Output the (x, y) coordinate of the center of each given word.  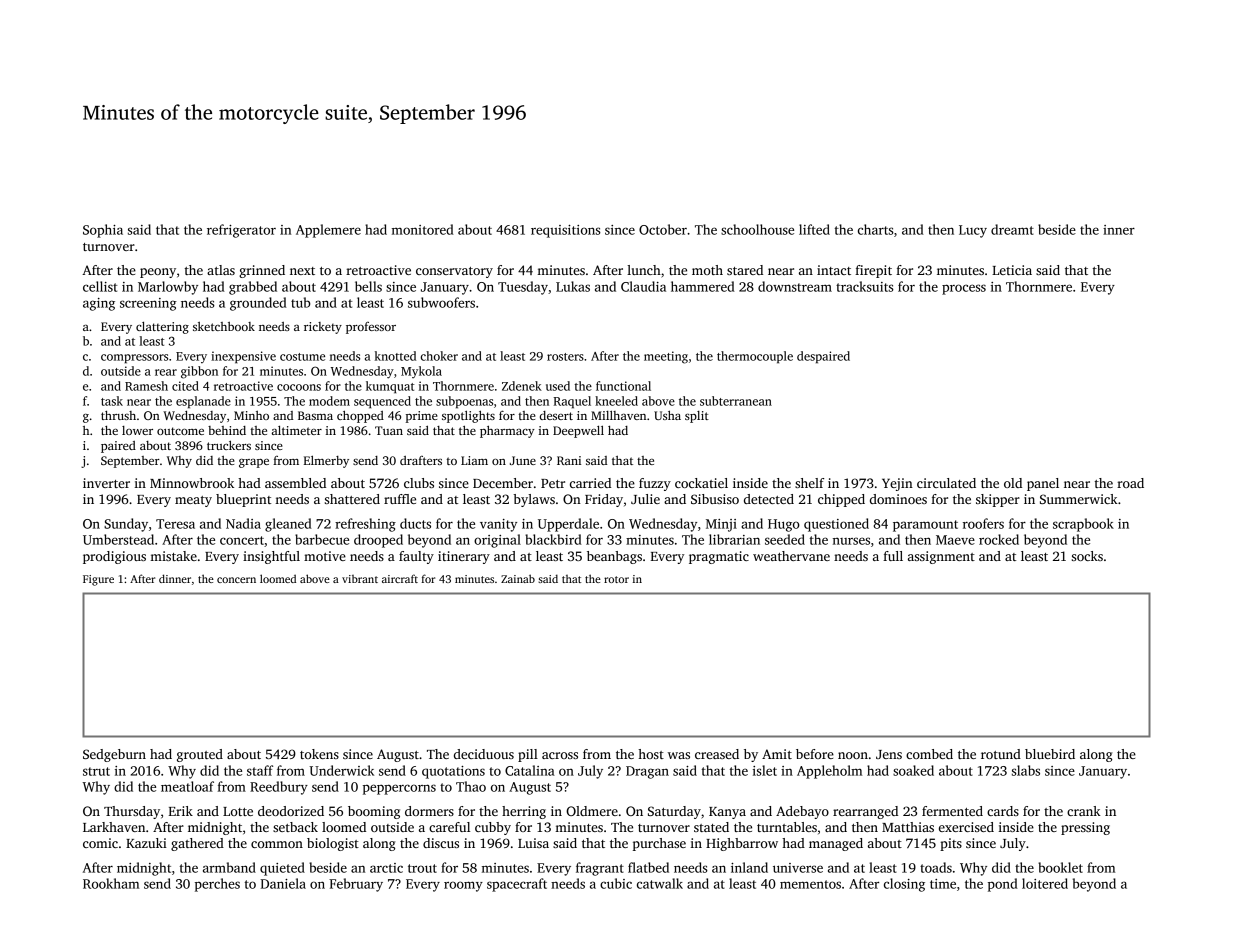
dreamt (1012, 229)
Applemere (328, 231)
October (663, 229)
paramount (925, 526)
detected (769, 499)
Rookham (111, 883)
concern (236, 580)
